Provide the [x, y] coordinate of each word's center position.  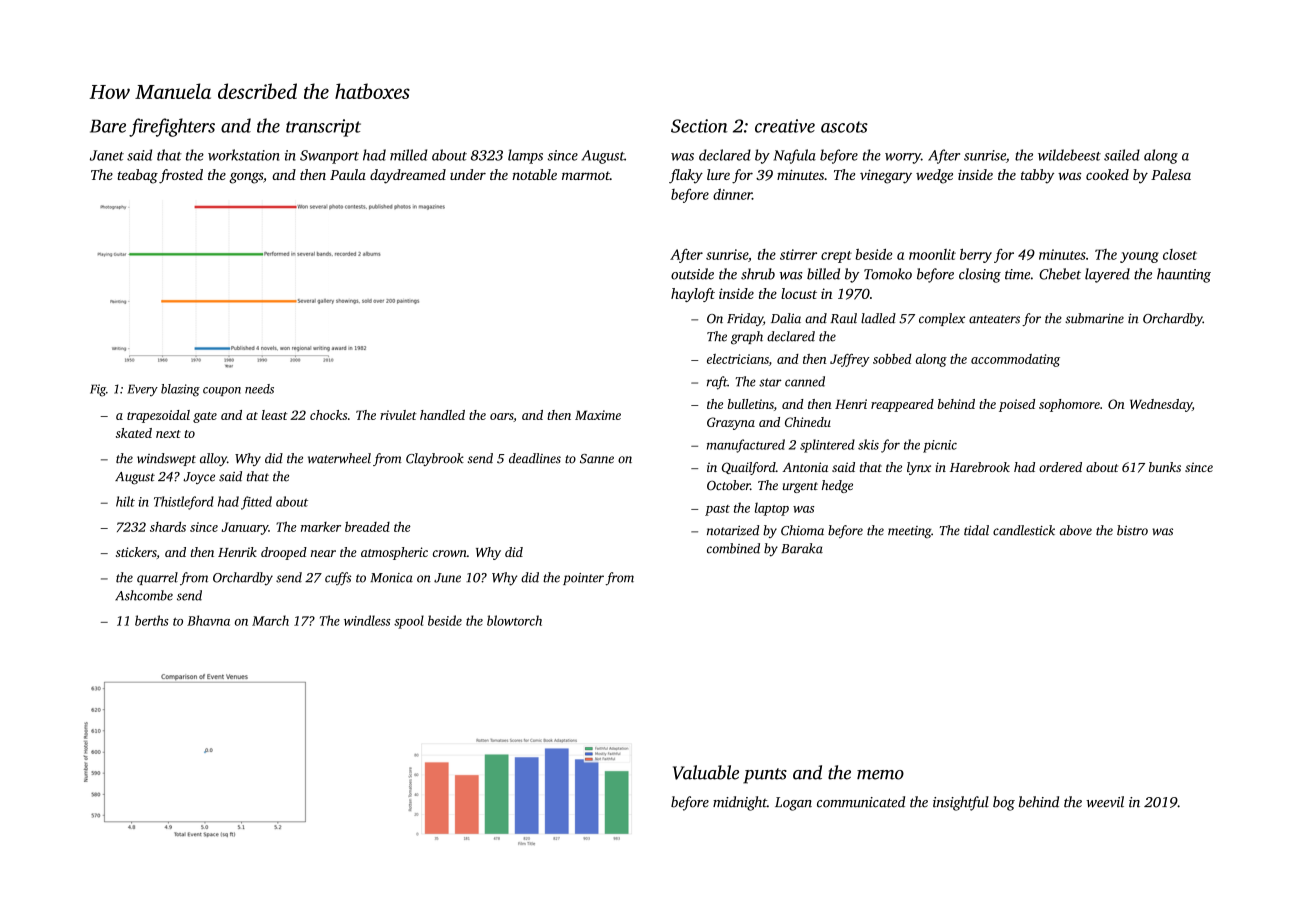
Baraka [802, 548]
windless [367, 620]
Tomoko [888, 274]
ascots [844, 127]
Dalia [786, 318]
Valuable [706, 772]
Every [142, 390]
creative [785, 126]
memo [880, 775]
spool [409, 622]
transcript [323, 128]
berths [152, 620]
